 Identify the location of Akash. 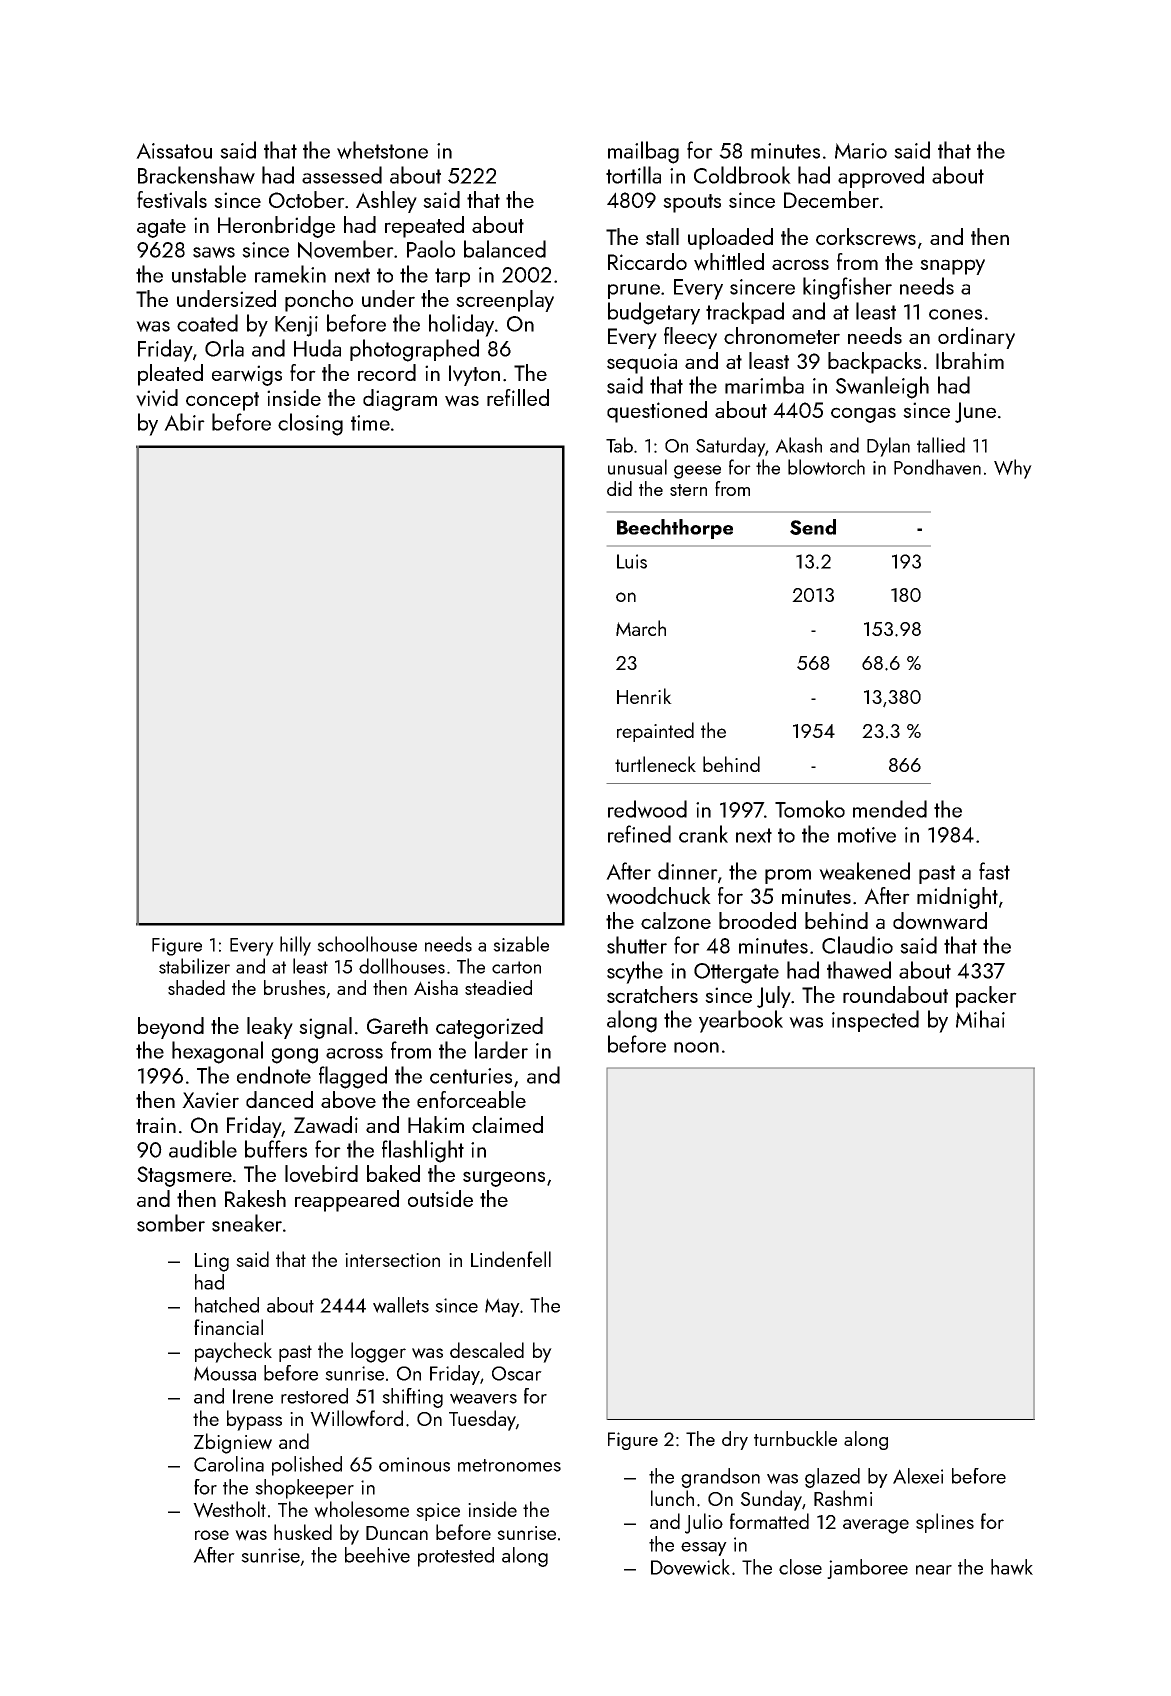
(798, 445).
